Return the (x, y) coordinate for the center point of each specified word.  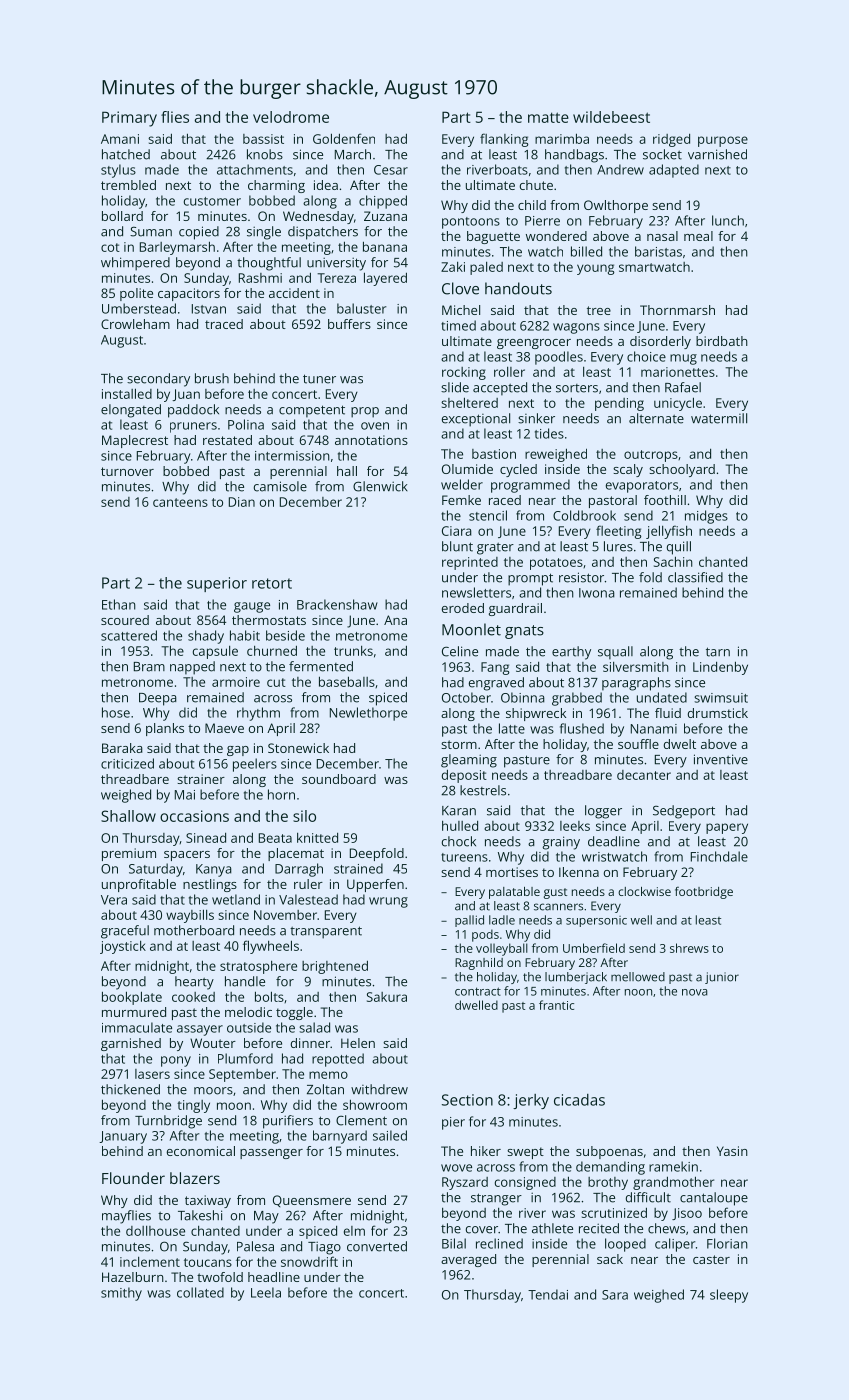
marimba (562, 139)
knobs (265, 154)
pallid (469, 921)
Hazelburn (133, 1277)
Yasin (732, 1151)
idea (326, 185)
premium (129, 854)
